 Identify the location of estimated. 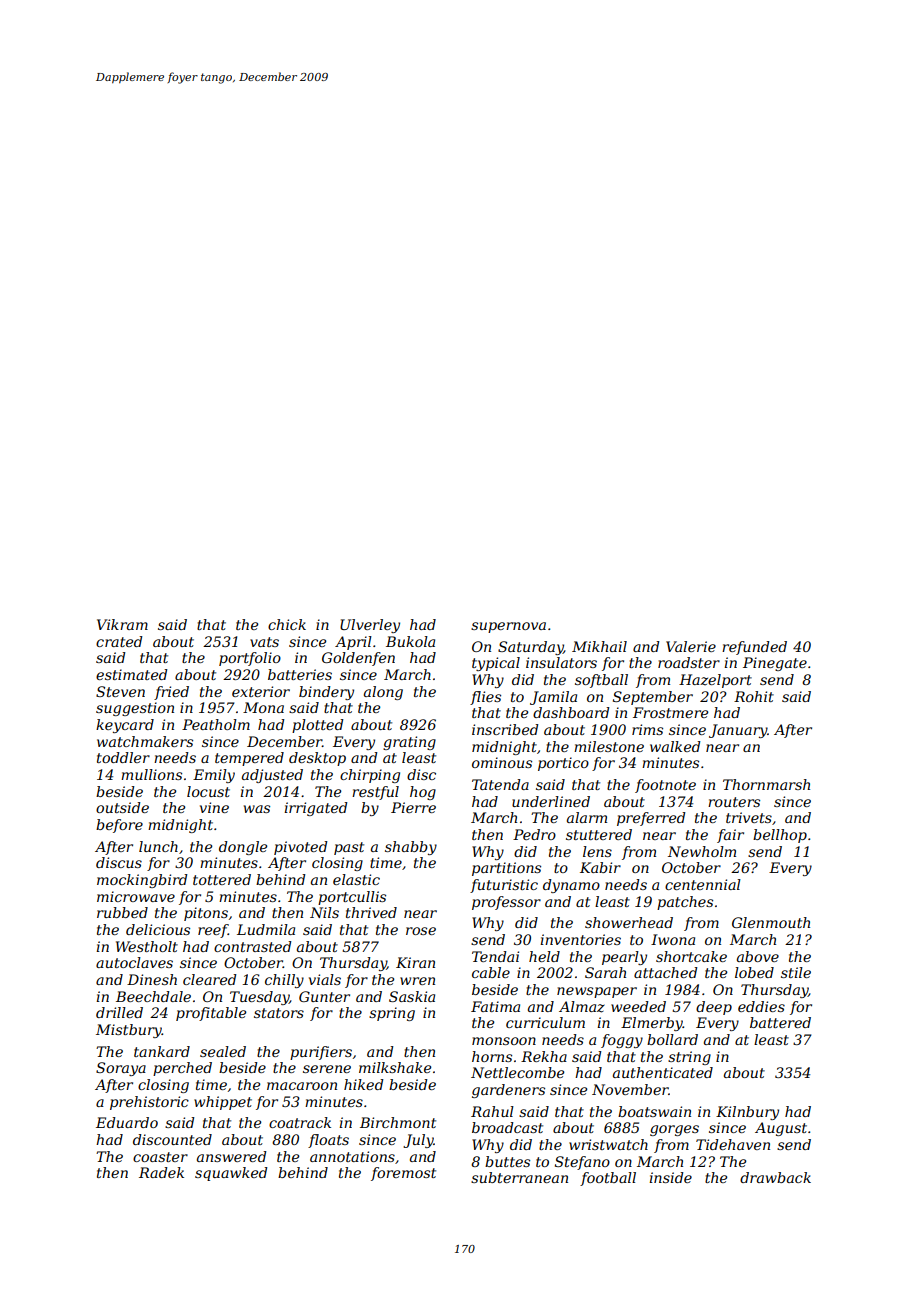
(131, 674).
